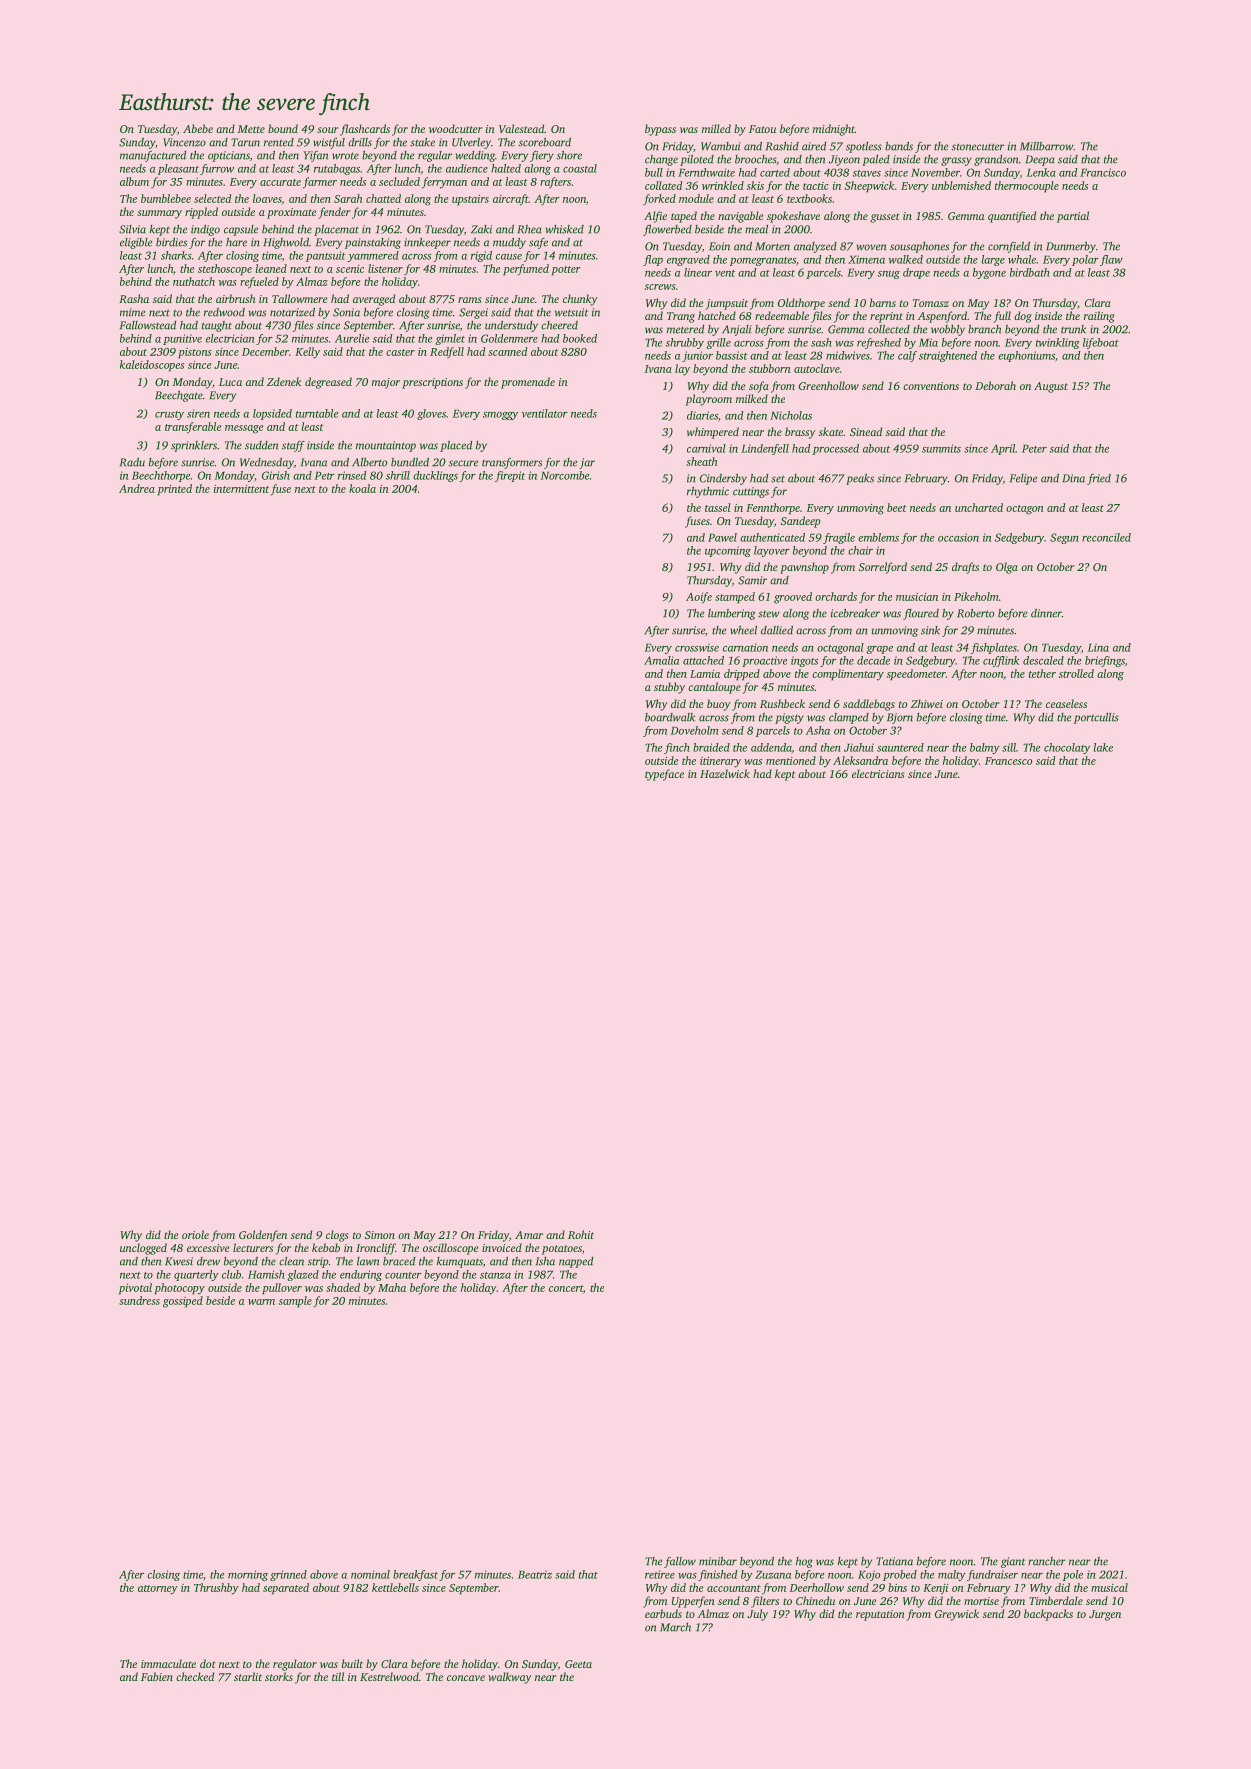 The width and height of the document is (1251, 1769). I want to click on Francesco, so click(1008, 761).
